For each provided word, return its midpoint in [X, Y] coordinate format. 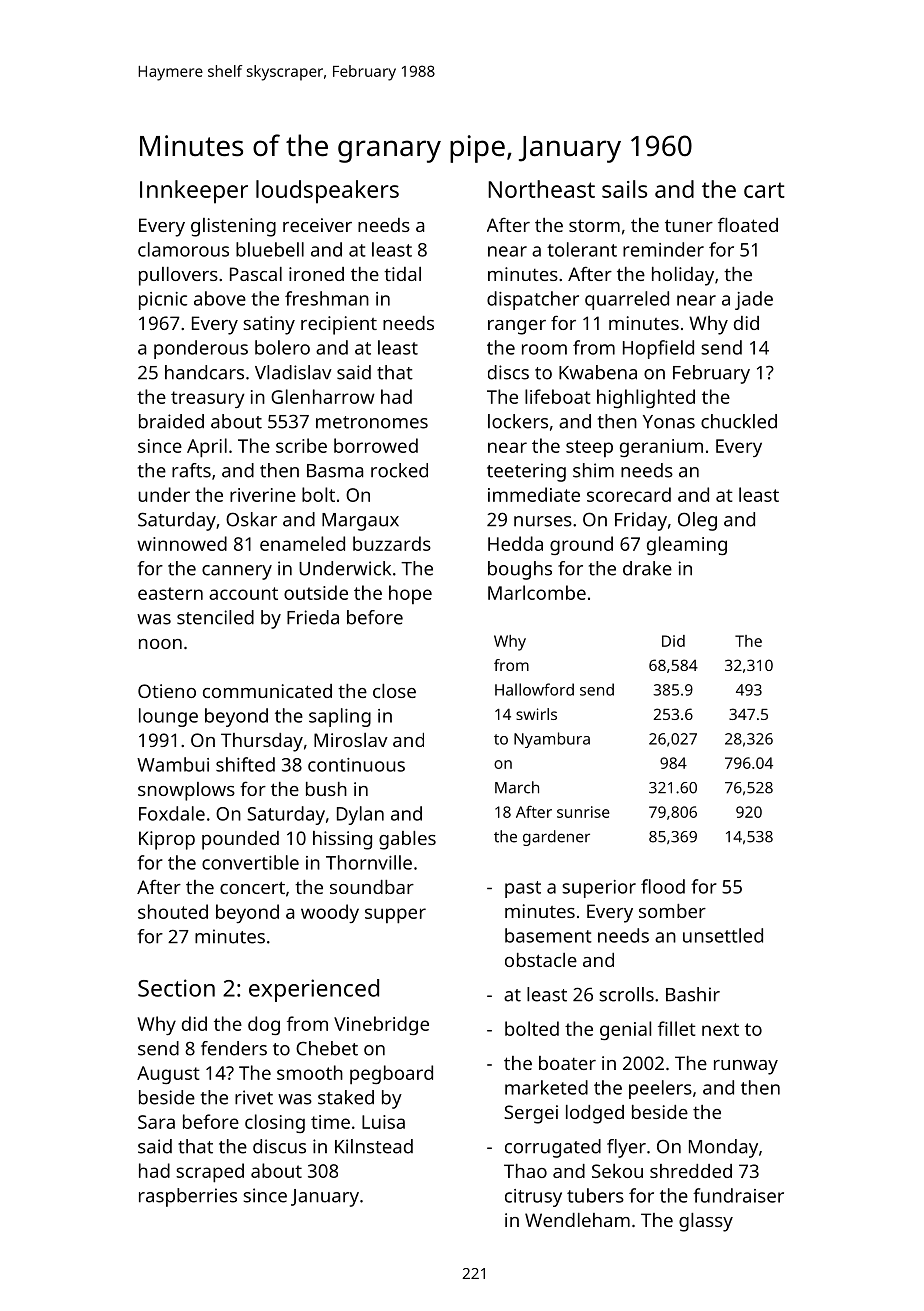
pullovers [178, 276]
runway [746, 1067]
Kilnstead [374, 1146]
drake [647, 568]
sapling [340, 717]
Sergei [531, 1114]
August [168, 1075]
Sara [156, 1122]
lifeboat [558, 396]
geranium [661, 448]
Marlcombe [537, 592]
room [544, 349]
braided [171, 421]
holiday [683, 276]
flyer [626, 1148]
